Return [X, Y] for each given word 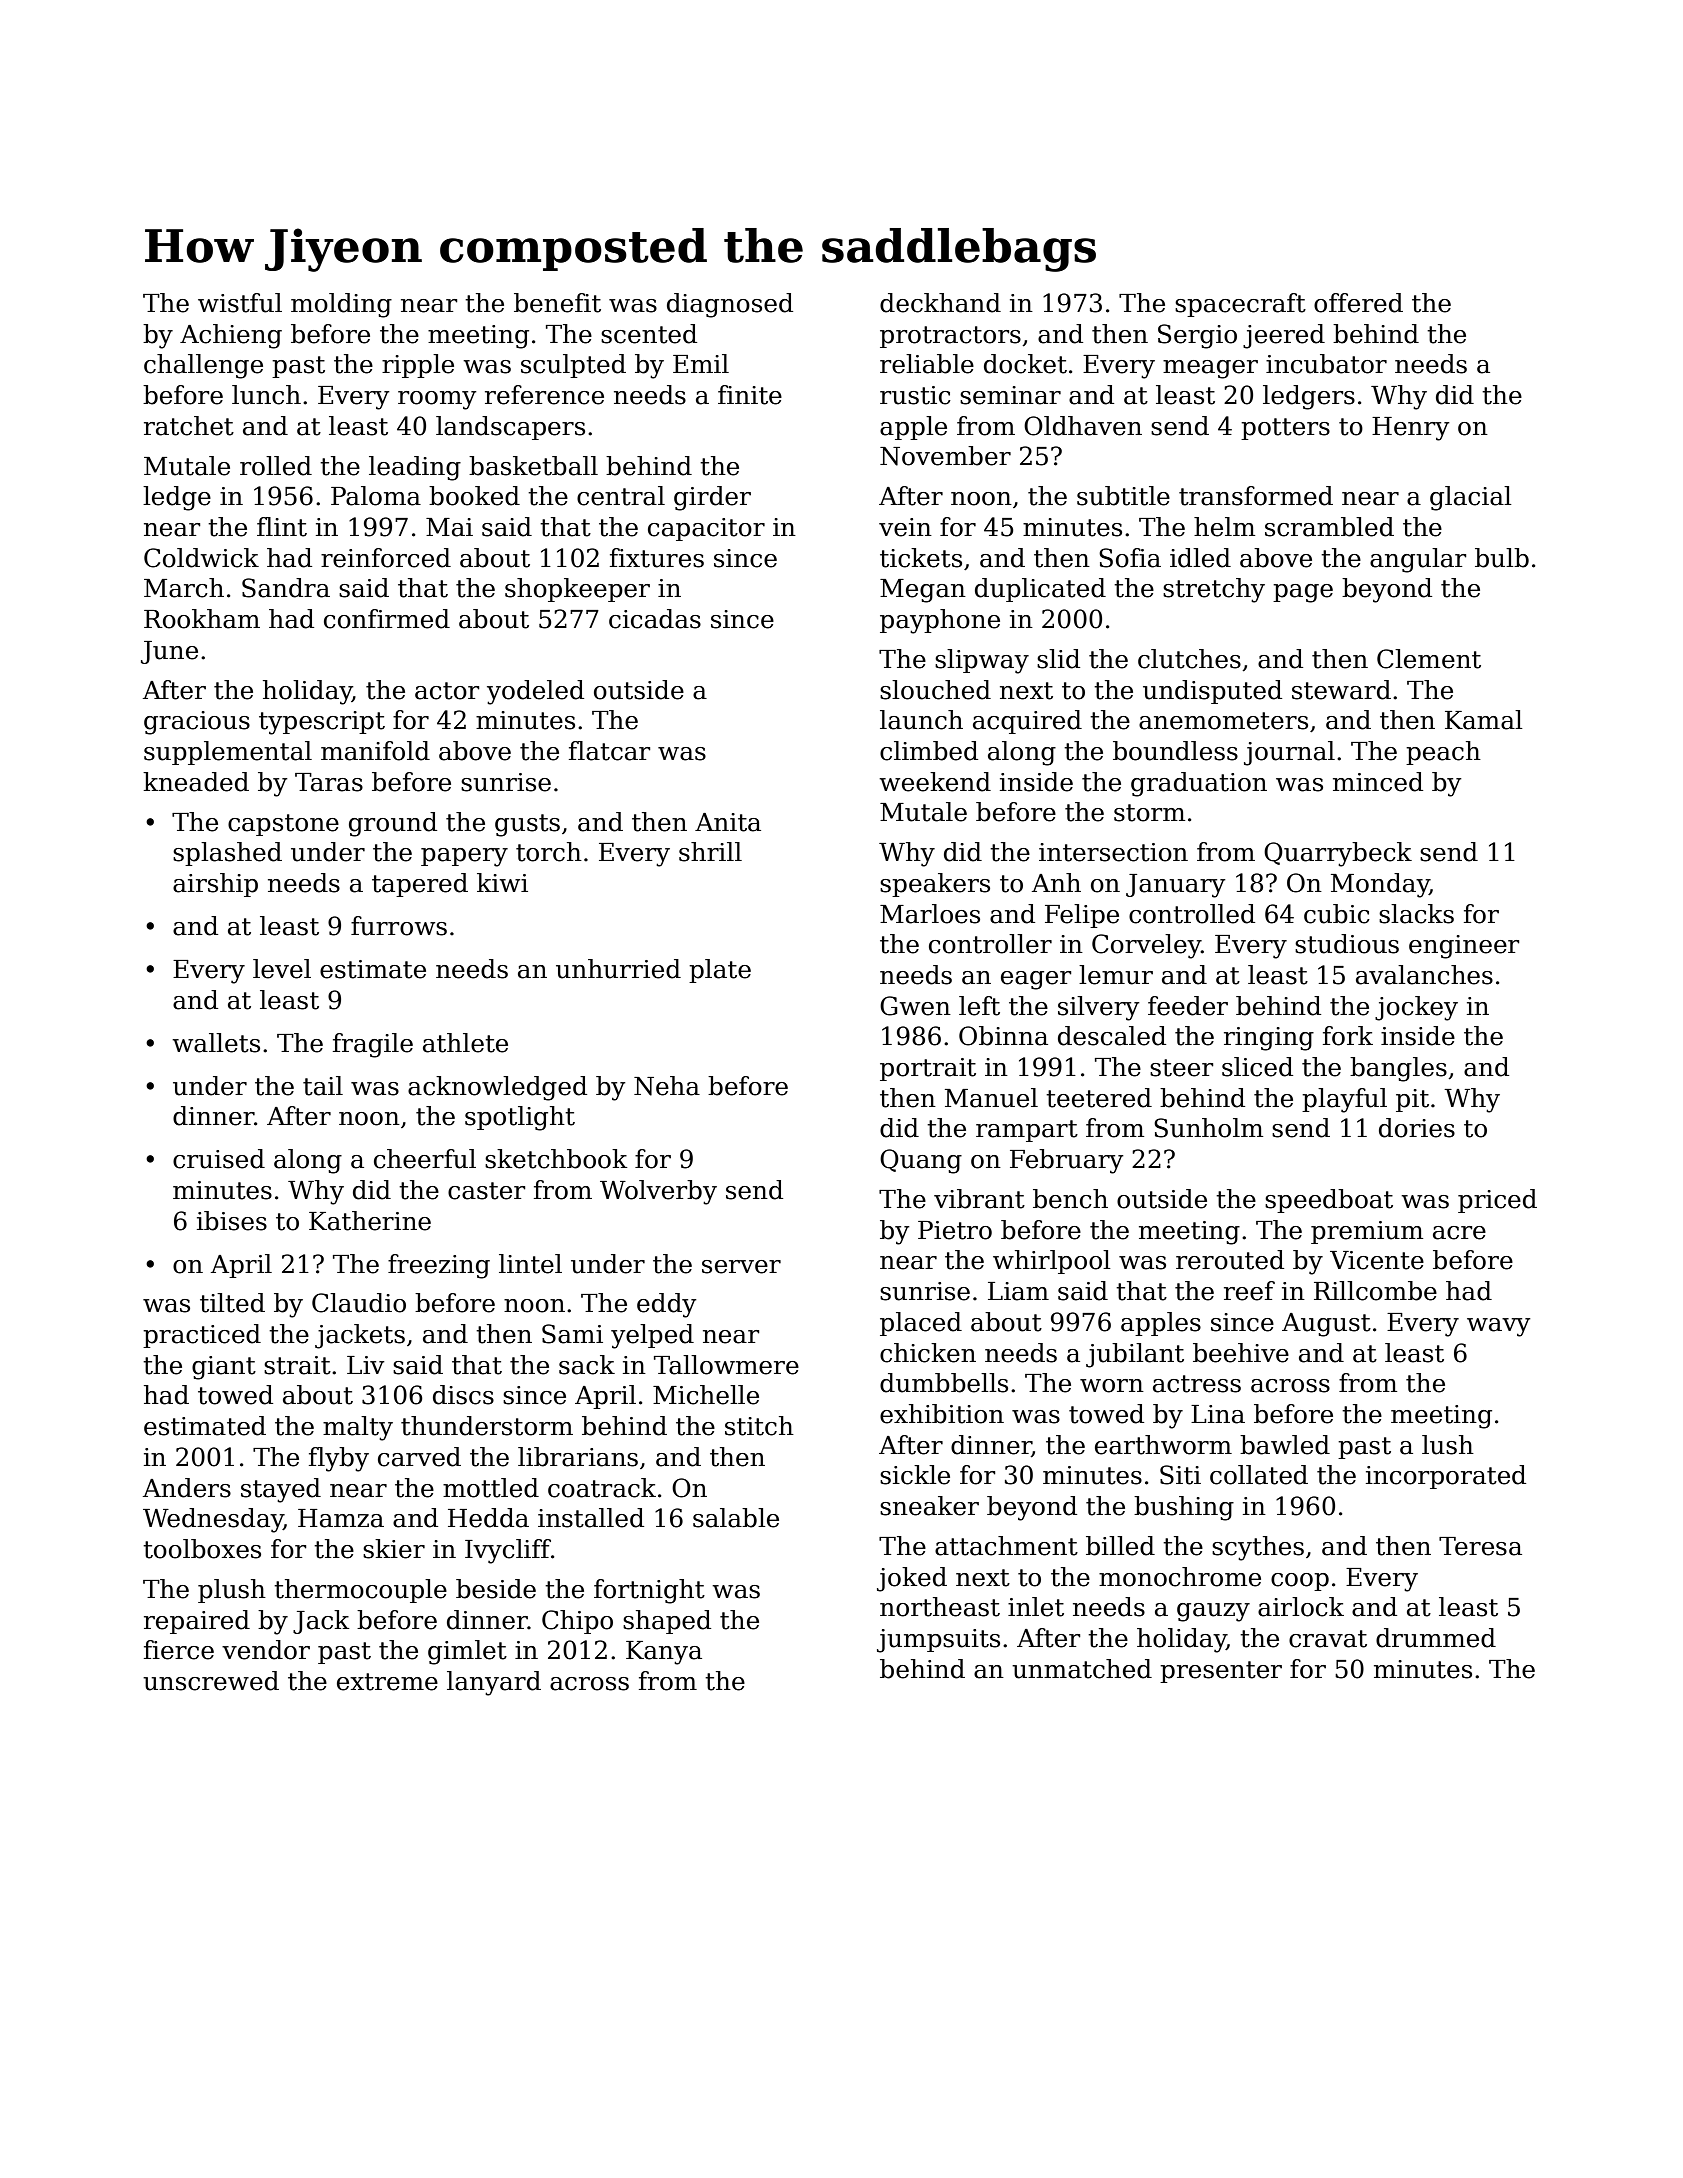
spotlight [520, 1118]
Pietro [955, 1230]
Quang [921, 1161]
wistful [240, 303]
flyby [339, 1459]
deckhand [940, 303]
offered [1358, 303]
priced [1497, 1201]
